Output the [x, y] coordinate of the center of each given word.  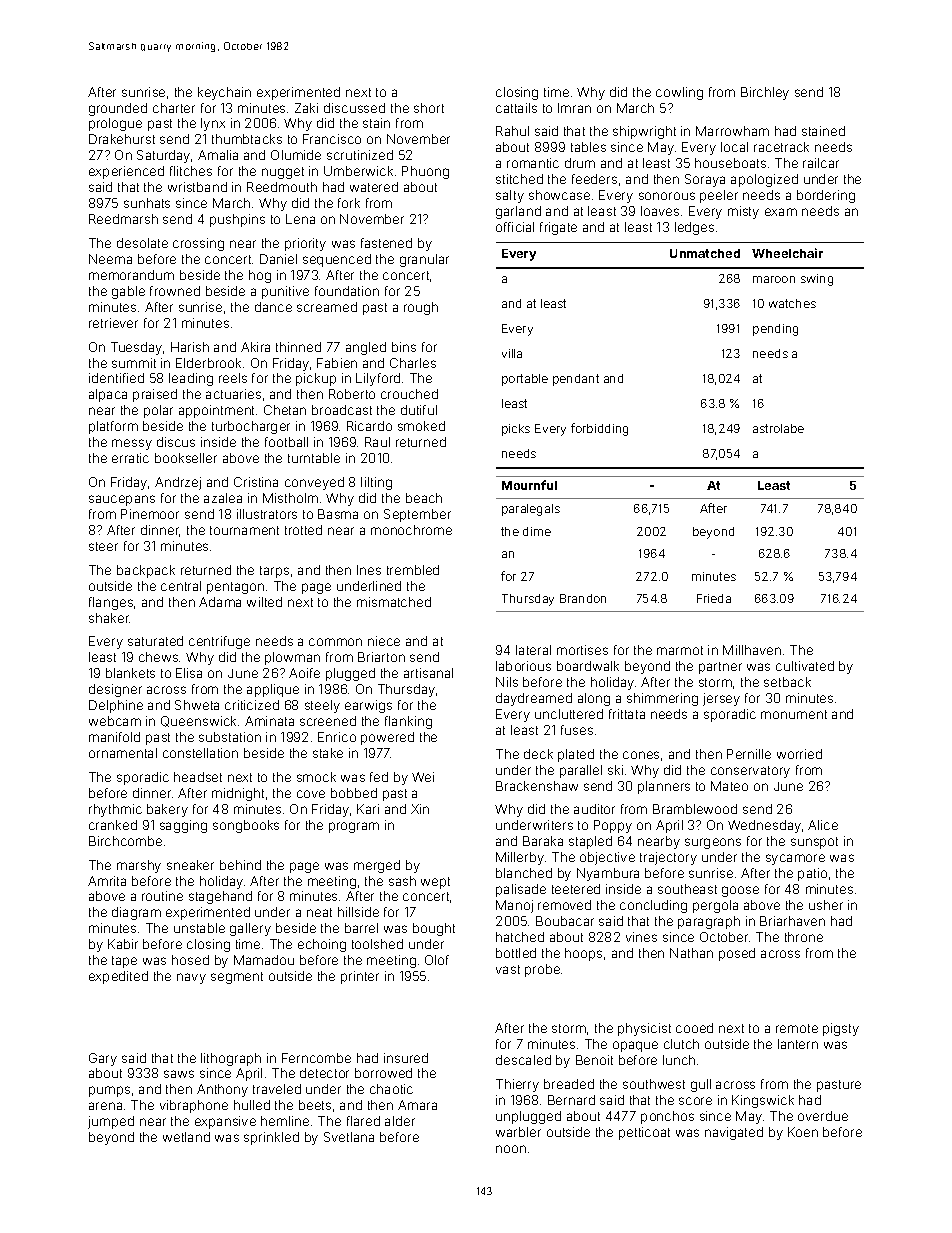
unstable [199, 928]
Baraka [543, 841]
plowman [292, 658]
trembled [413, 570]
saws [179, 1074]
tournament [244, 530]
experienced [126, 172]
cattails [516, 108]
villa [512, 353]
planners [664, 787]
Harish [190, 347]
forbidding [599, 429]
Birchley [765, 93]
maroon [774, 279]
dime [537, 531]
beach [424, 498]
